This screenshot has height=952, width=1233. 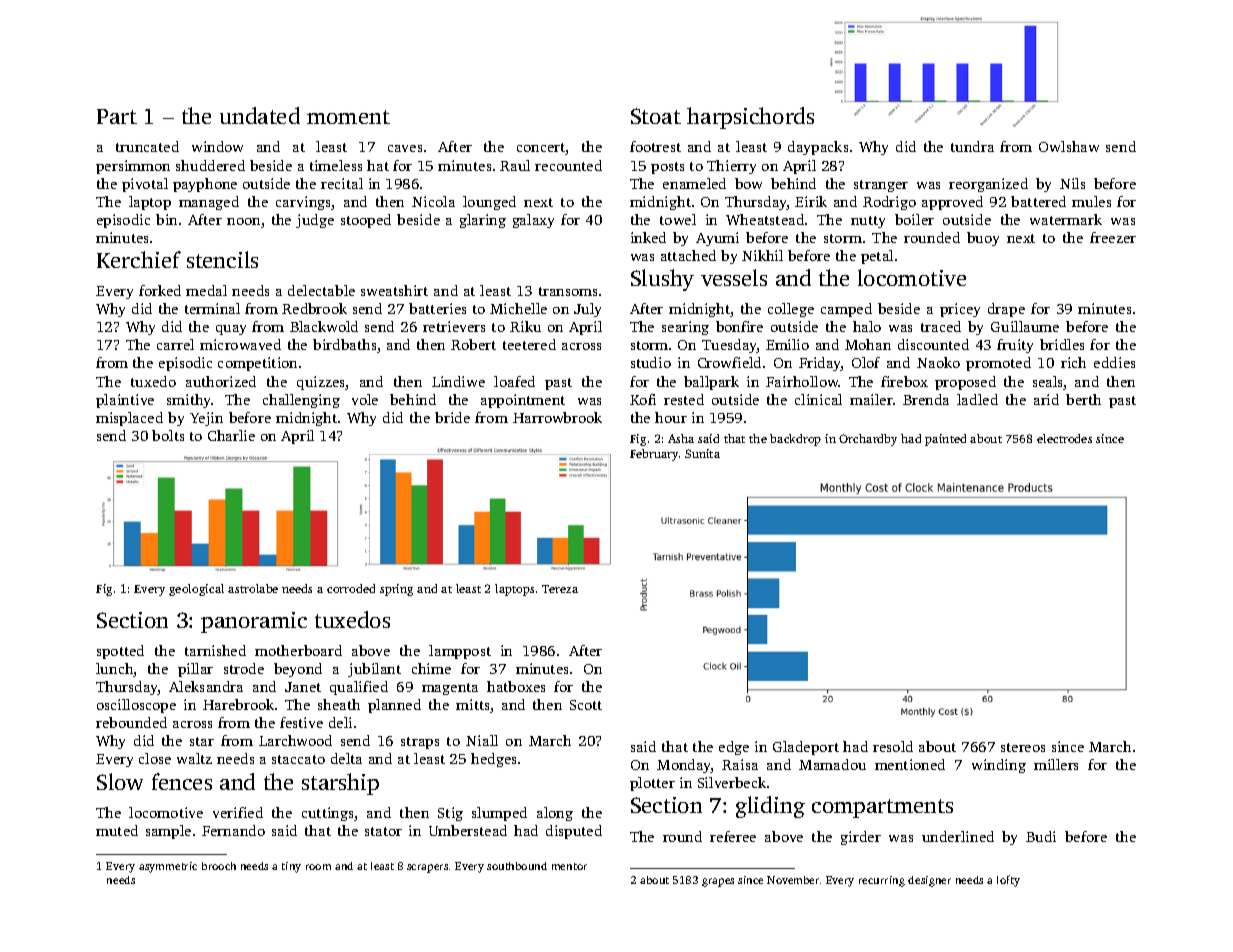 What do you see at coordinates (988, 185) in the screenshot?
I see `reorganized` at bounding box center [988, 185].
